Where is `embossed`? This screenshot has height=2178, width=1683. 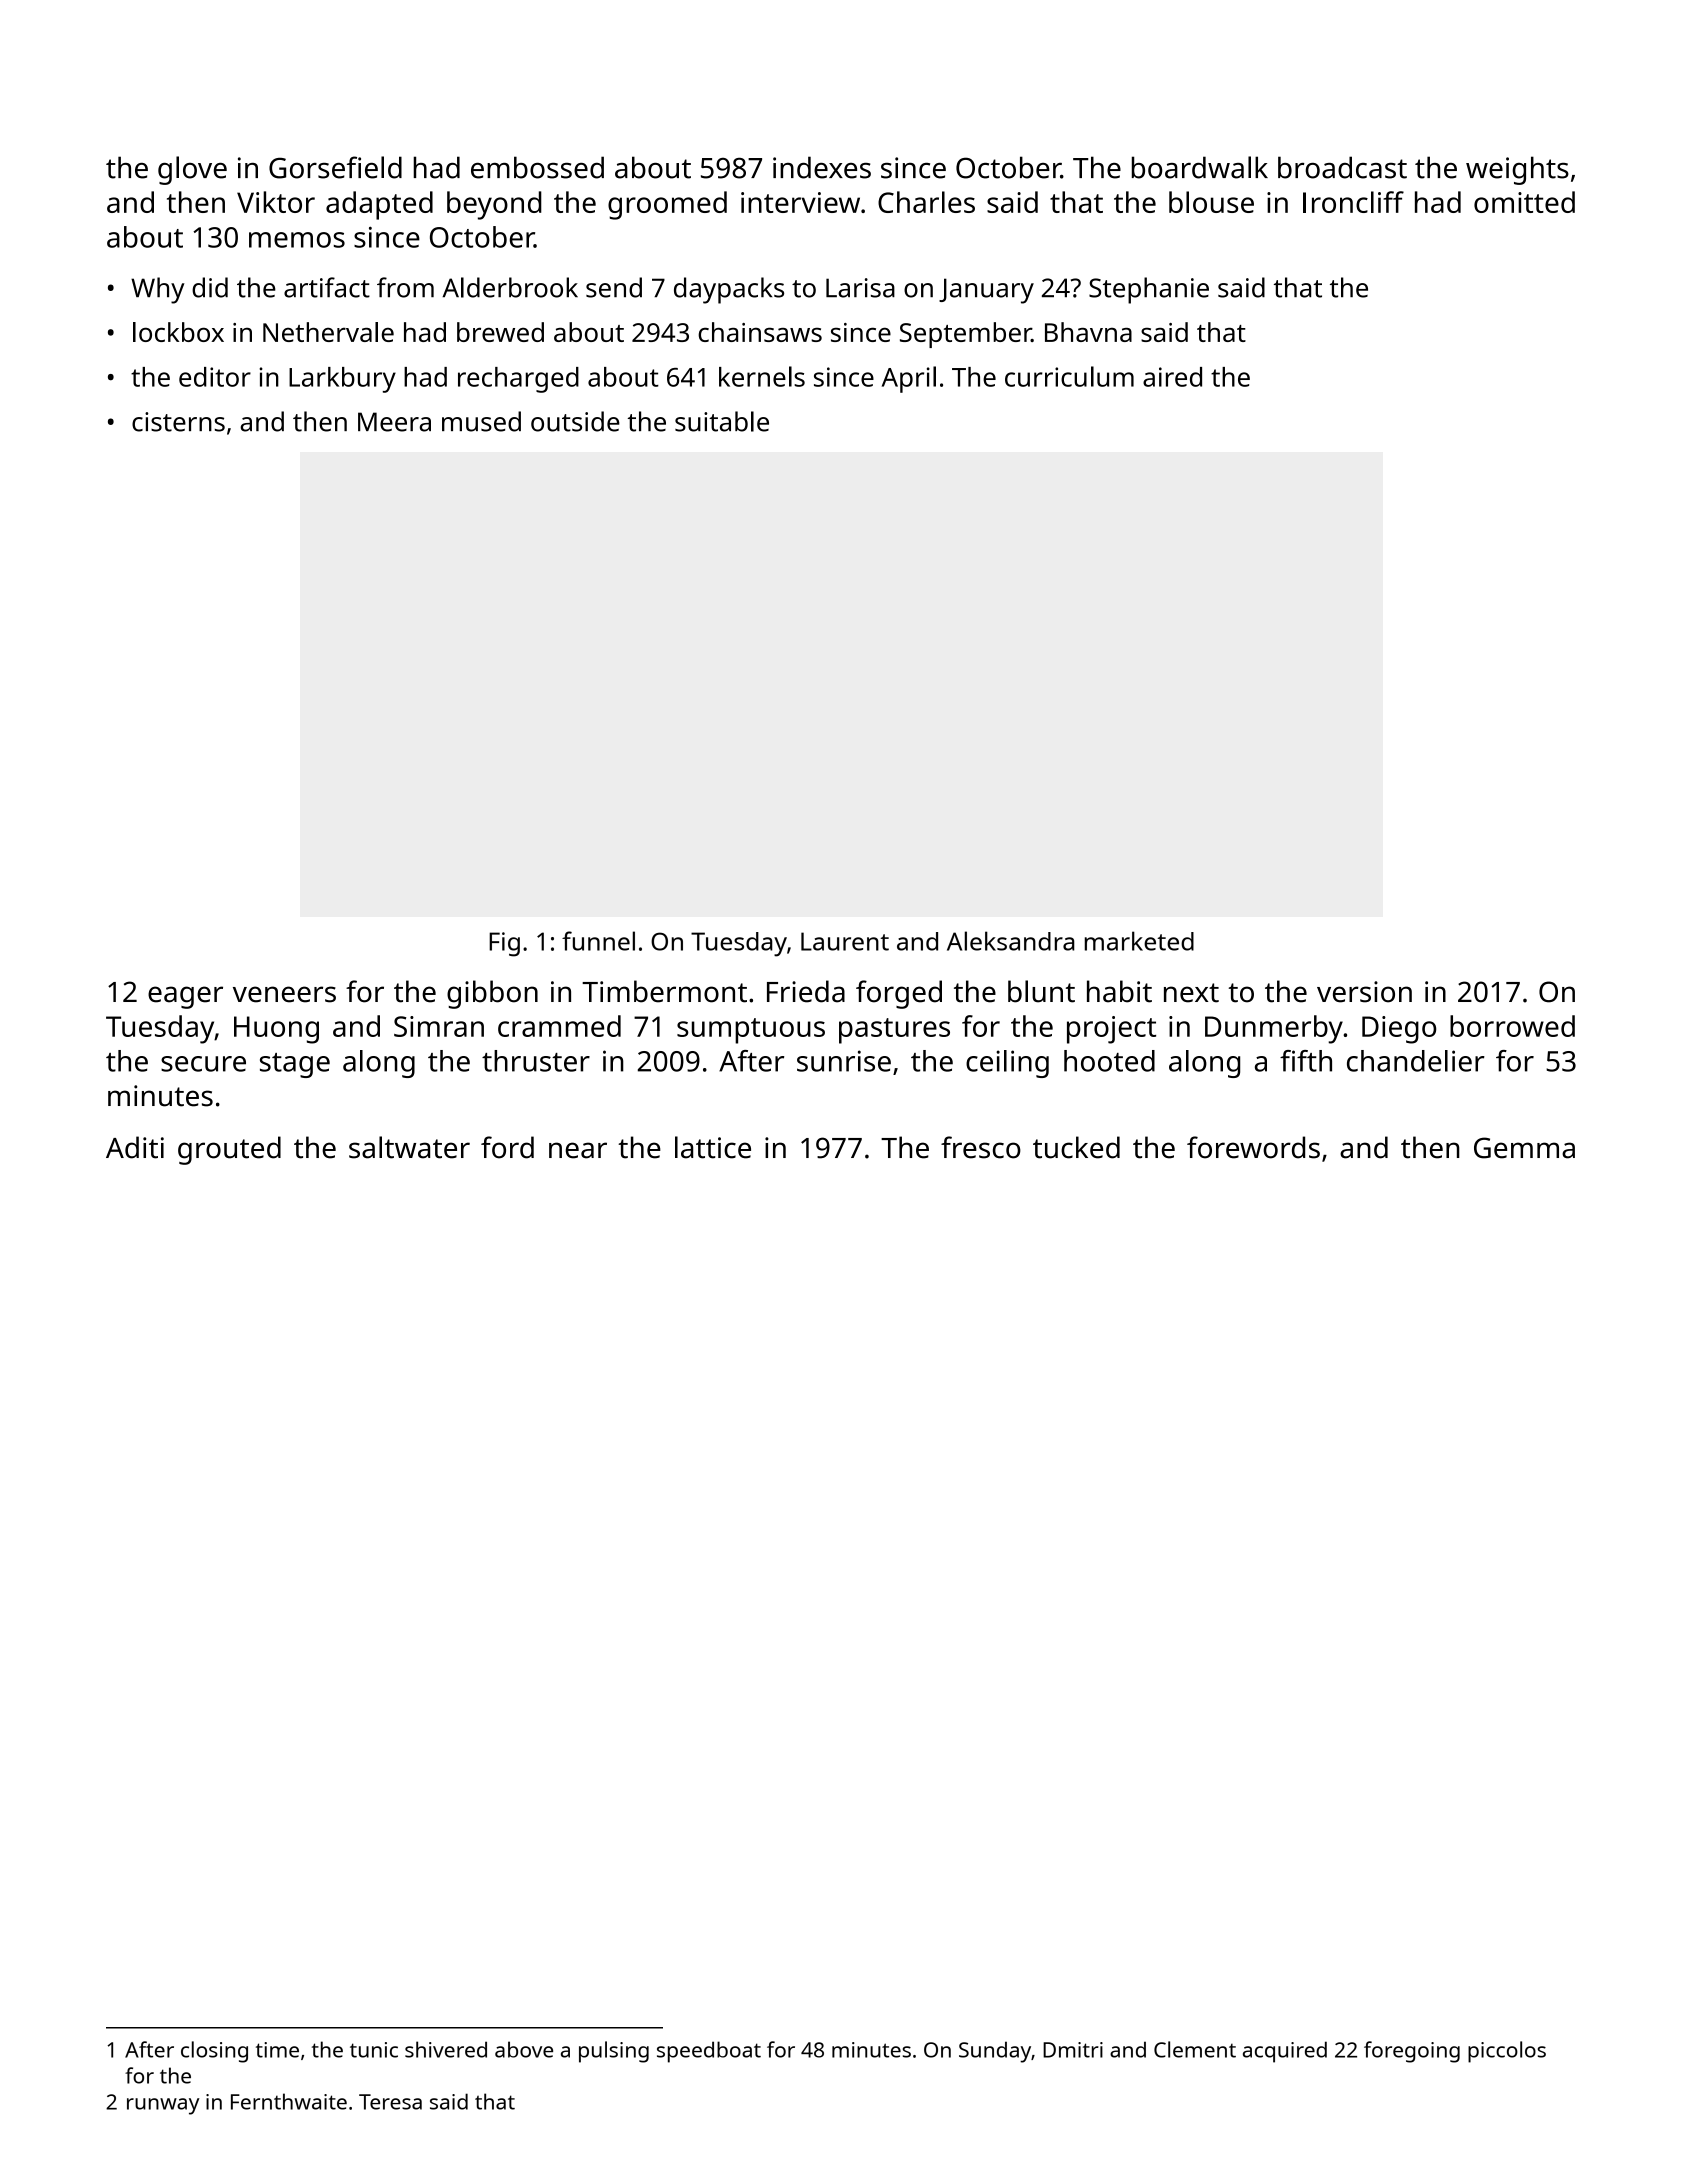 embossed is located at coordinates (537, 167).
